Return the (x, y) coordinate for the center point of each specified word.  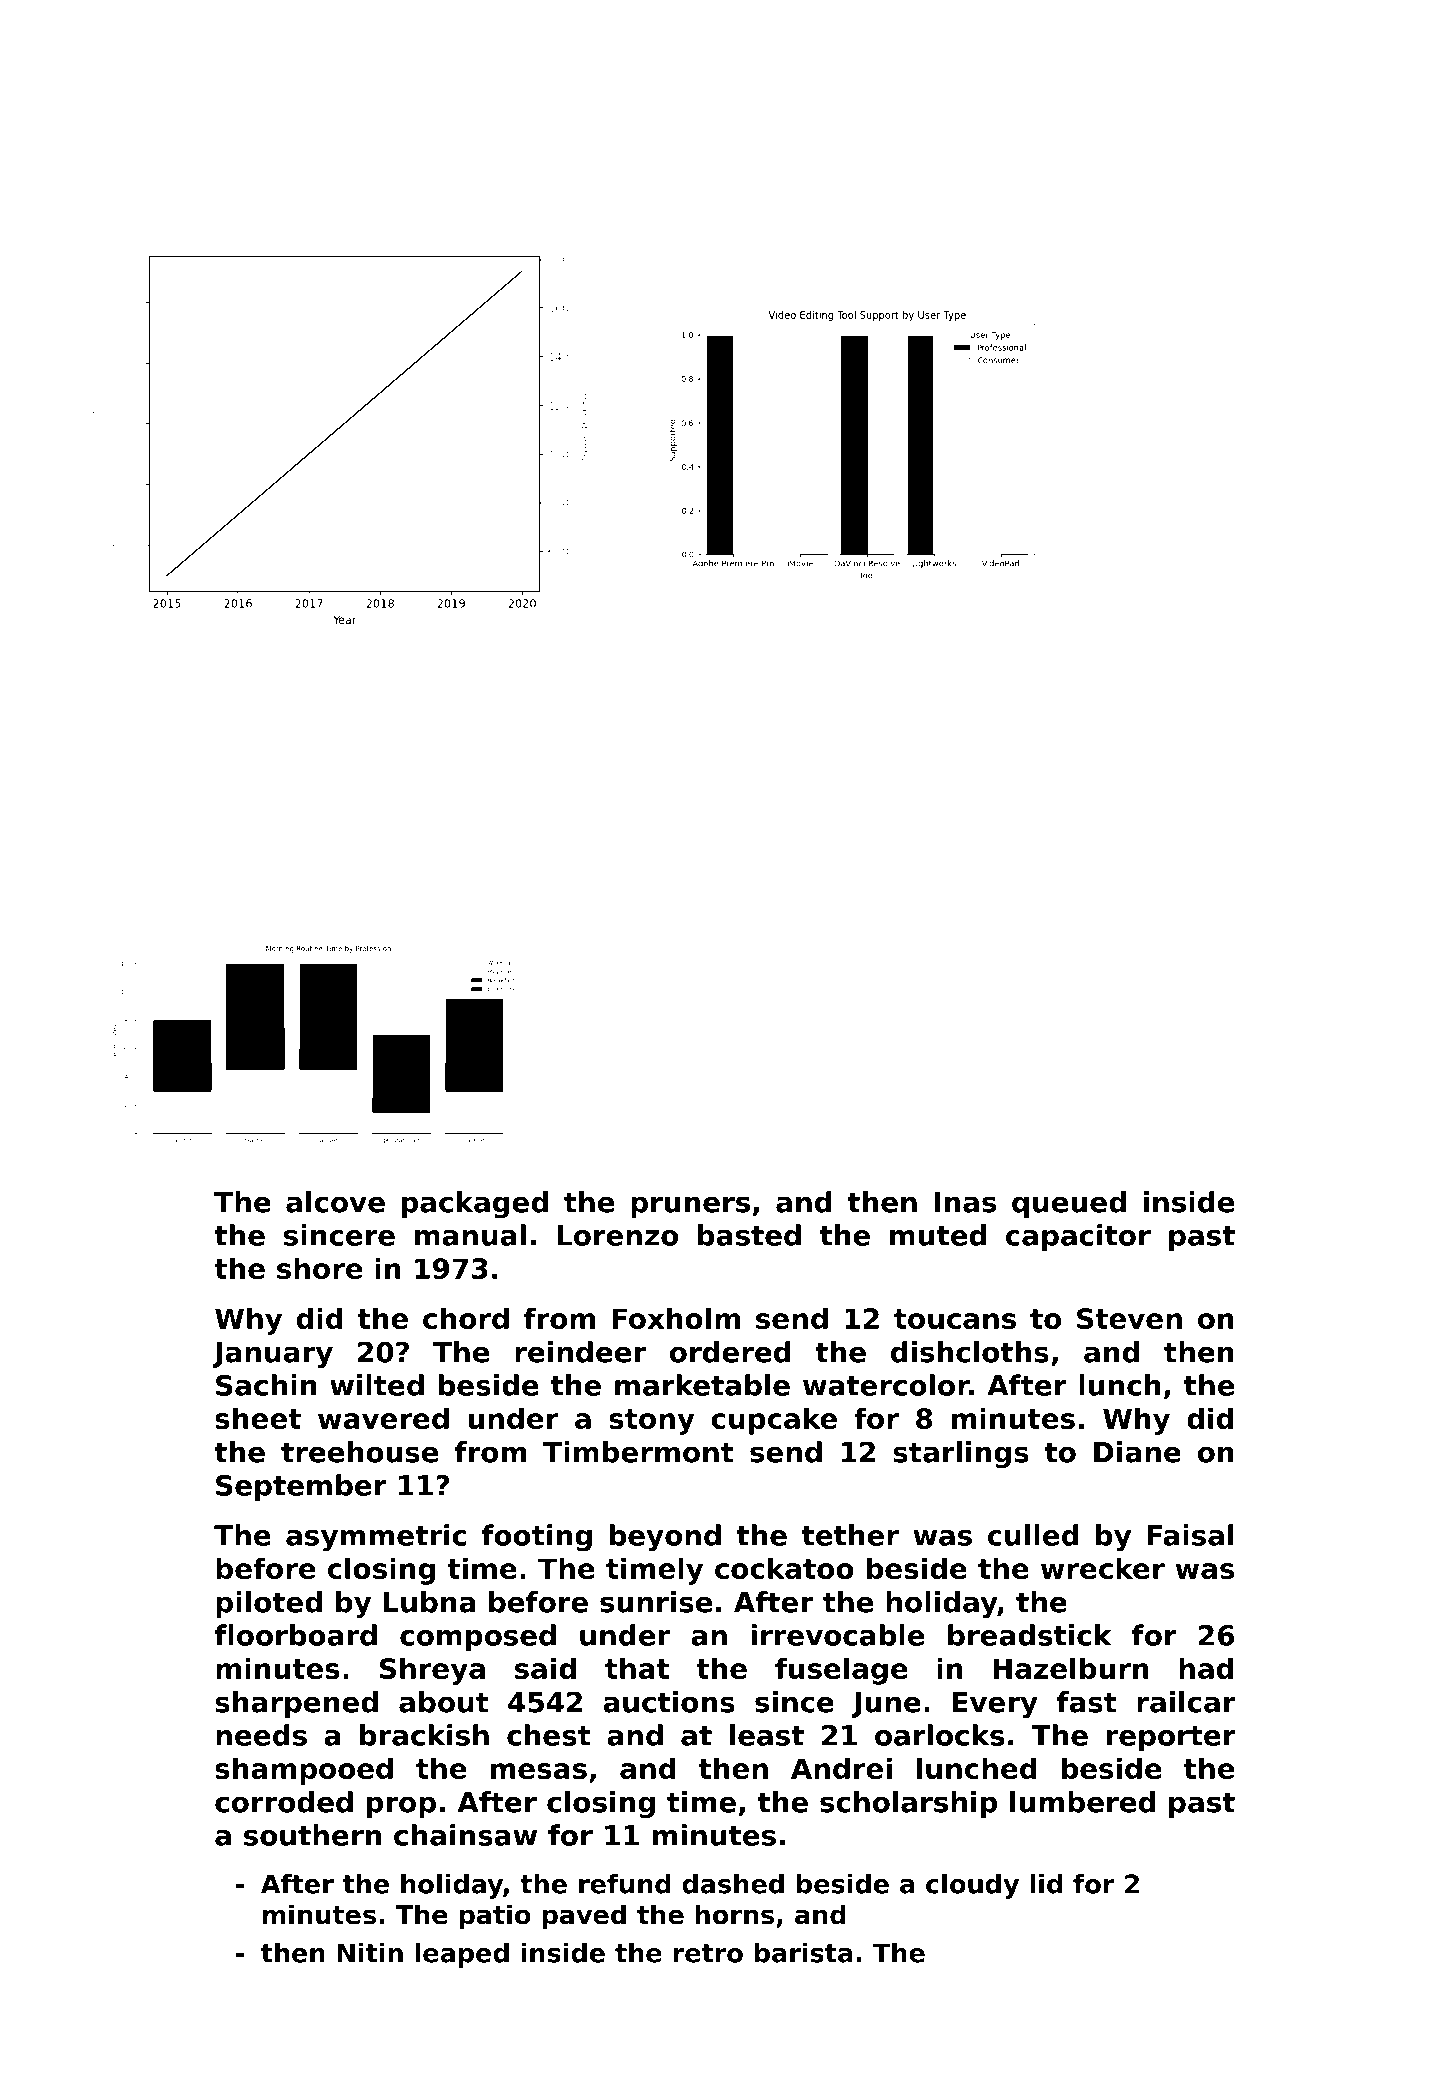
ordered (730, 1352)
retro (708, 1953)
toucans (955, 1319)
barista (803, 1953)
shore (319, 1268)
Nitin (370, 1953)
